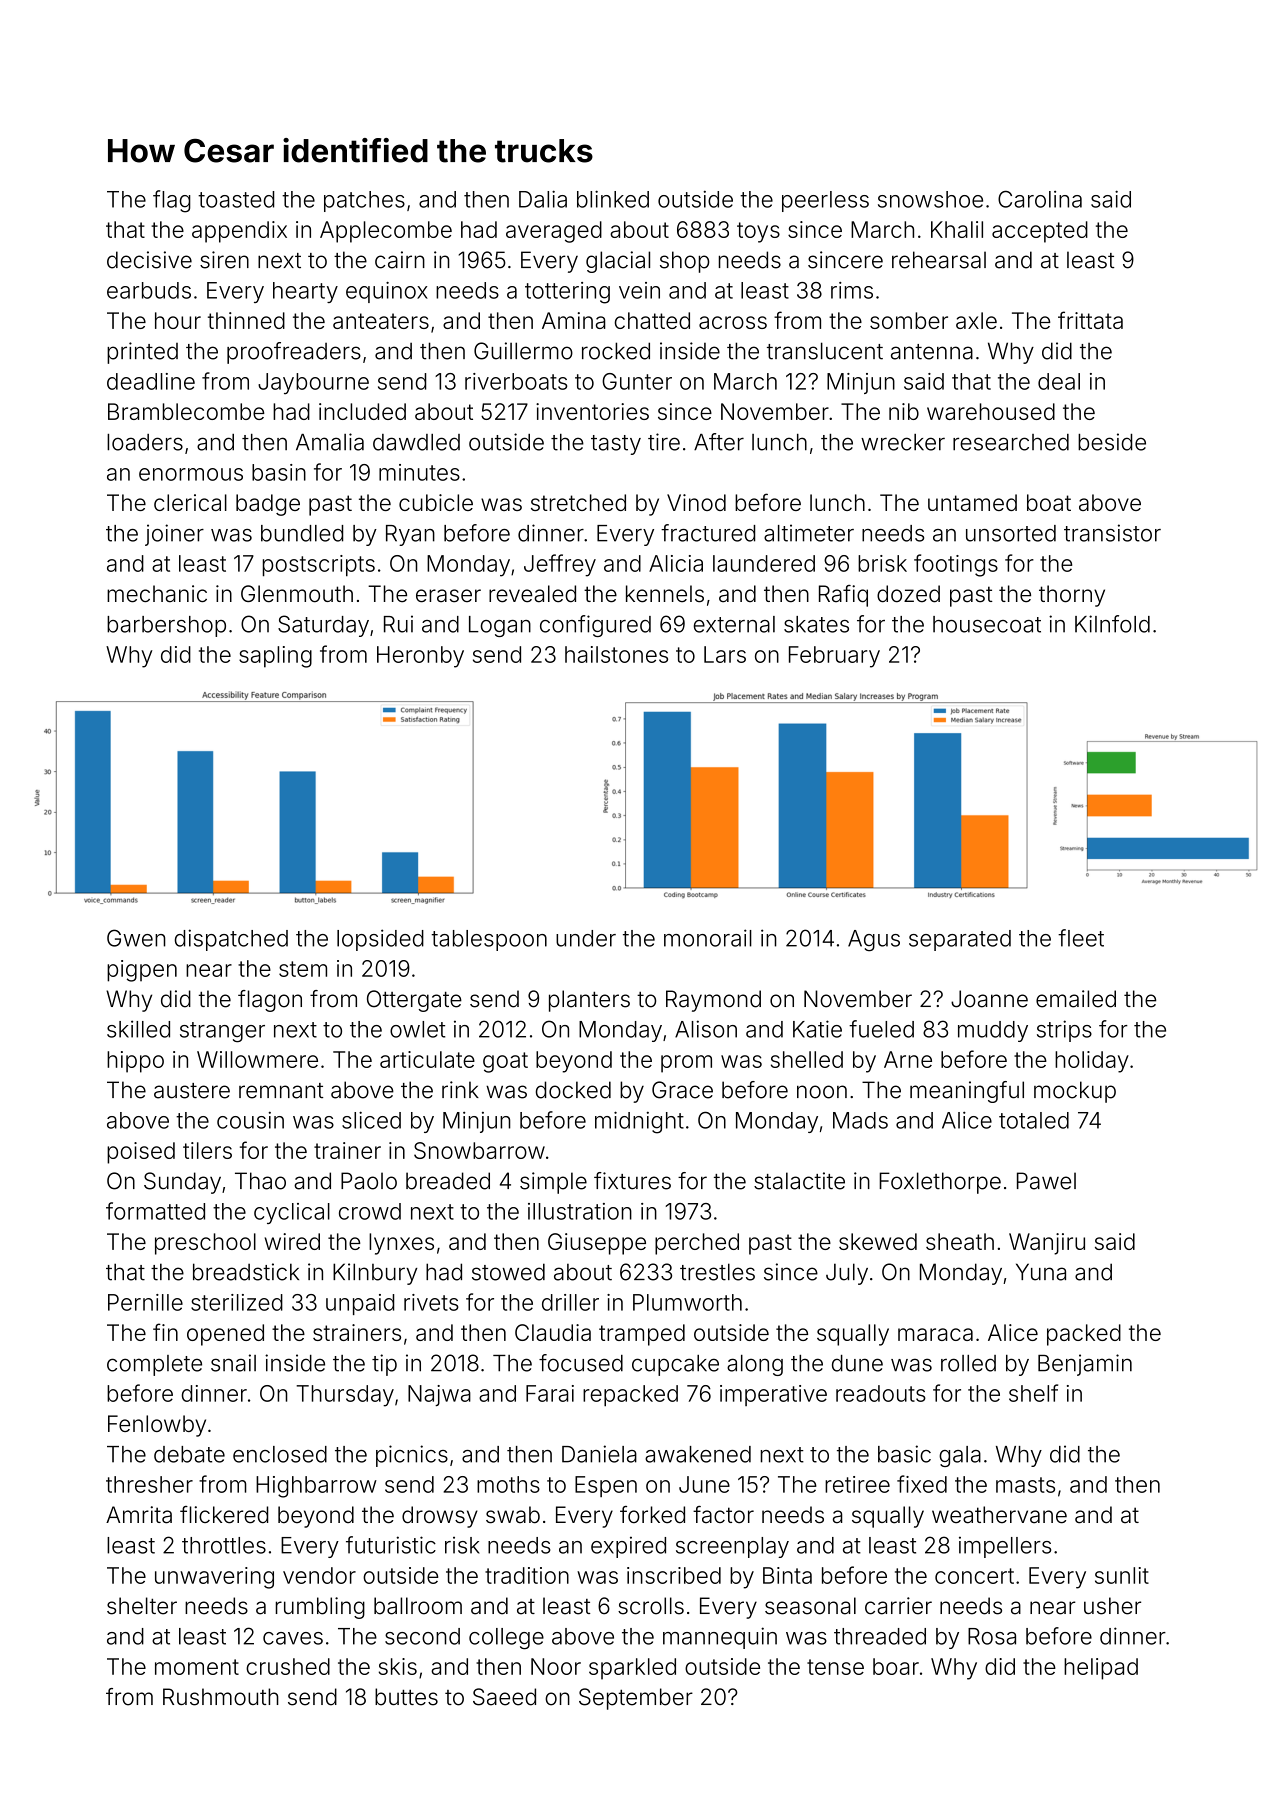 The width and height of the screenshot is (1284, 1816). What do you see at coordinates (1033, 1393) in the screenshot?
I see `shelf` at bounding box center [1033, 1393].
